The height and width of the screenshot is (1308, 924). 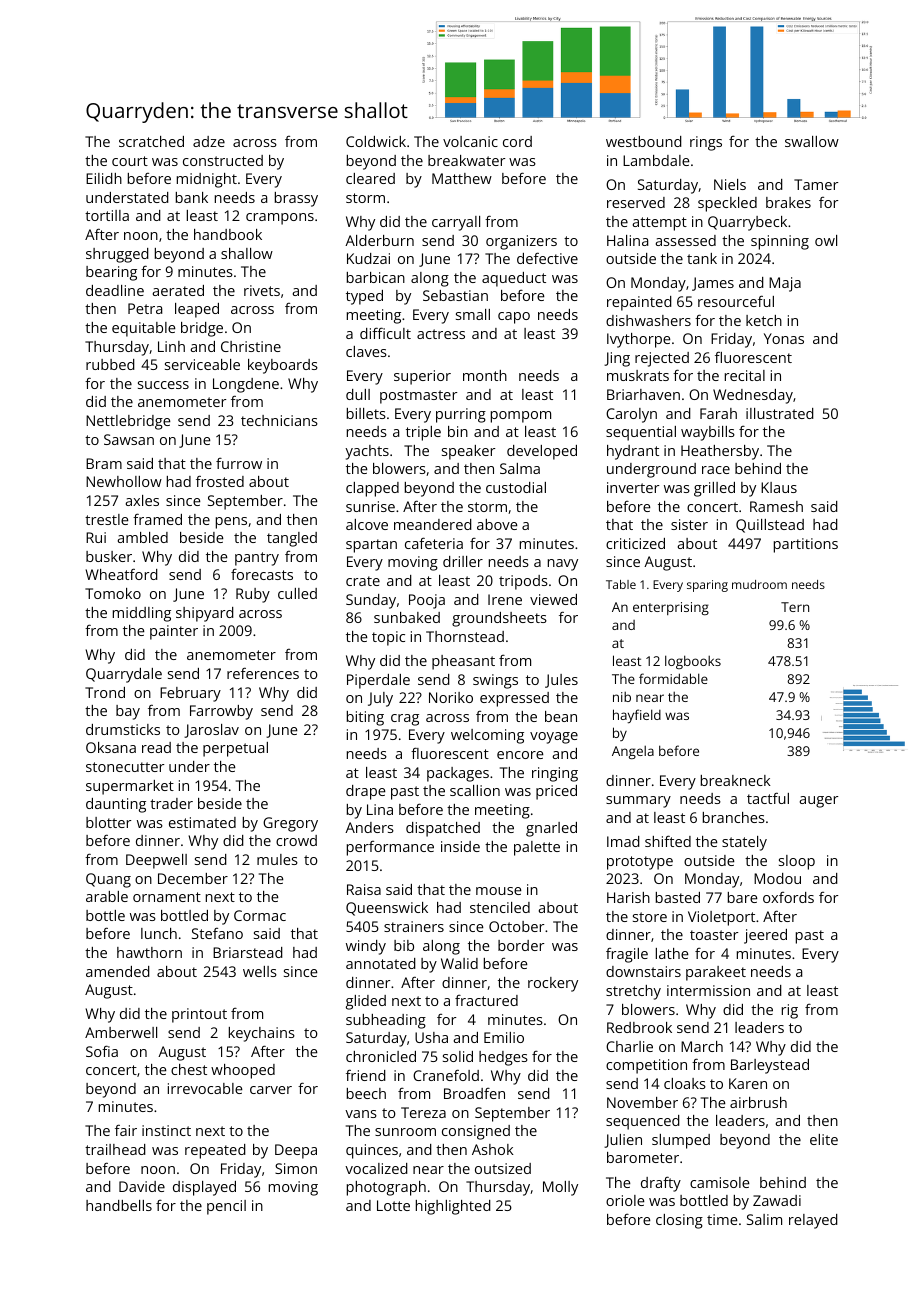 I want to click on aerated, so click(x=178, y=290).
